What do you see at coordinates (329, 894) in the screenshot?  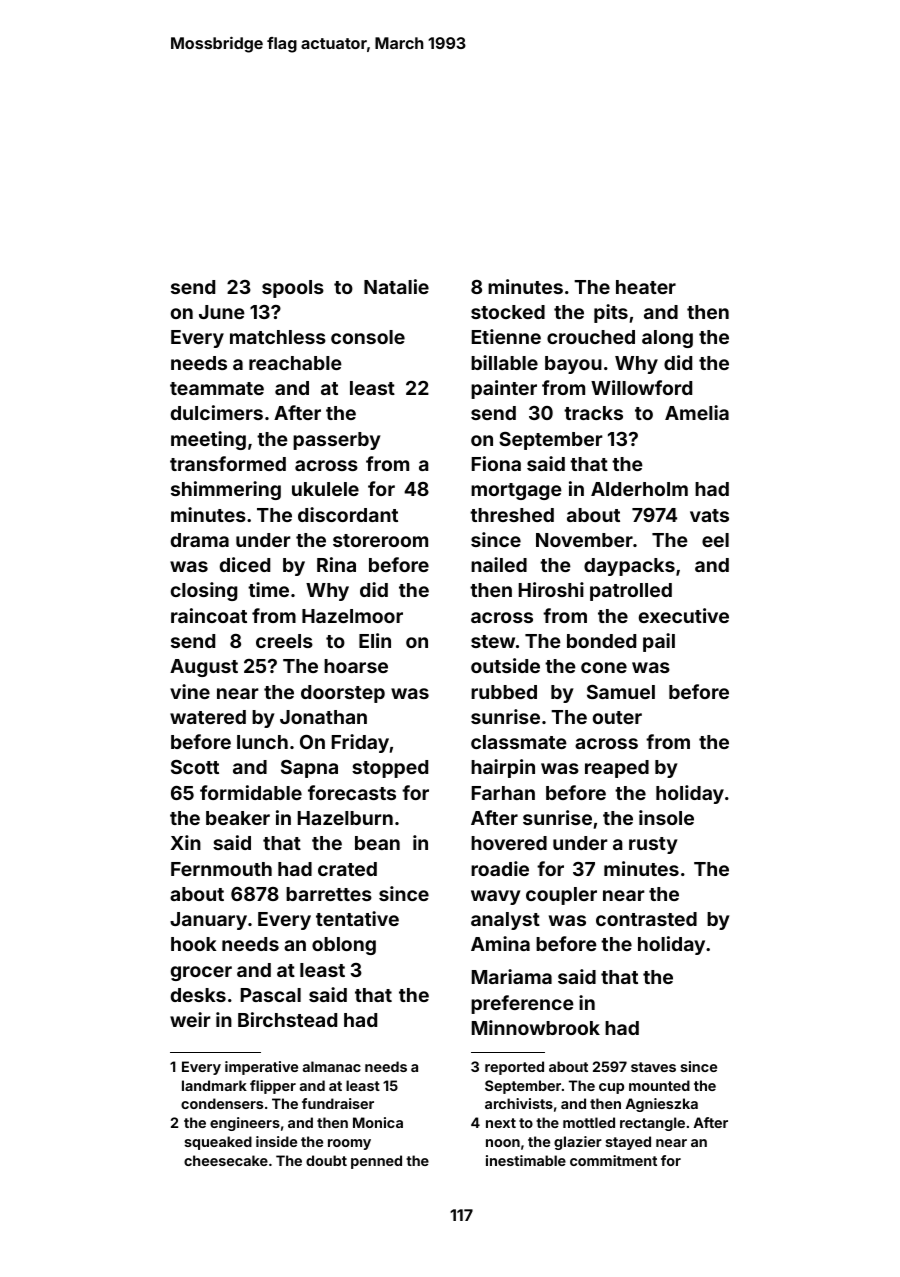 I see `barrettes` at bounding box center [329, 894].
